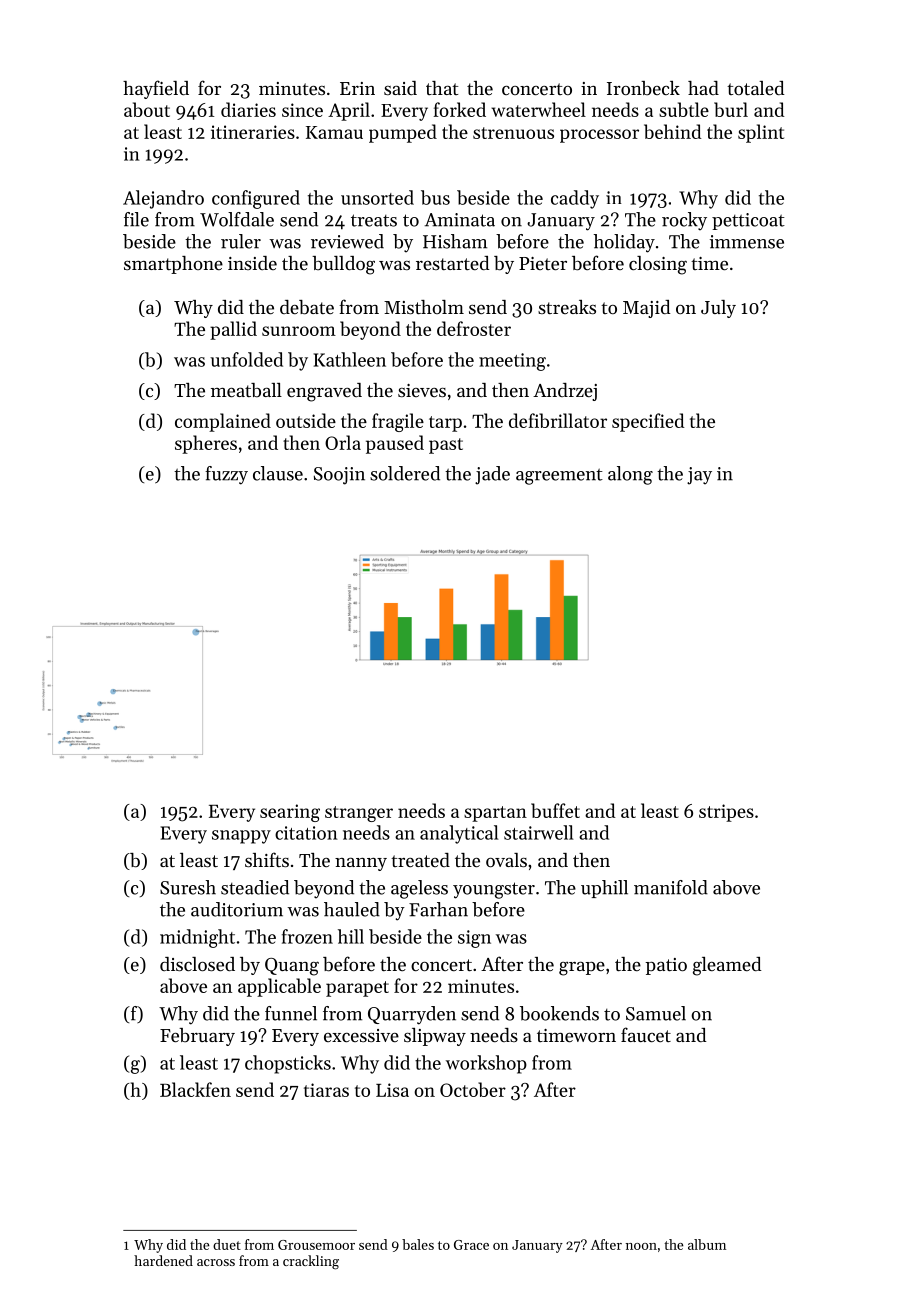 The height and width of the document is (1316, 908). Describe the element at coordinates (630, 475) in the document. I see `along` at that location.
